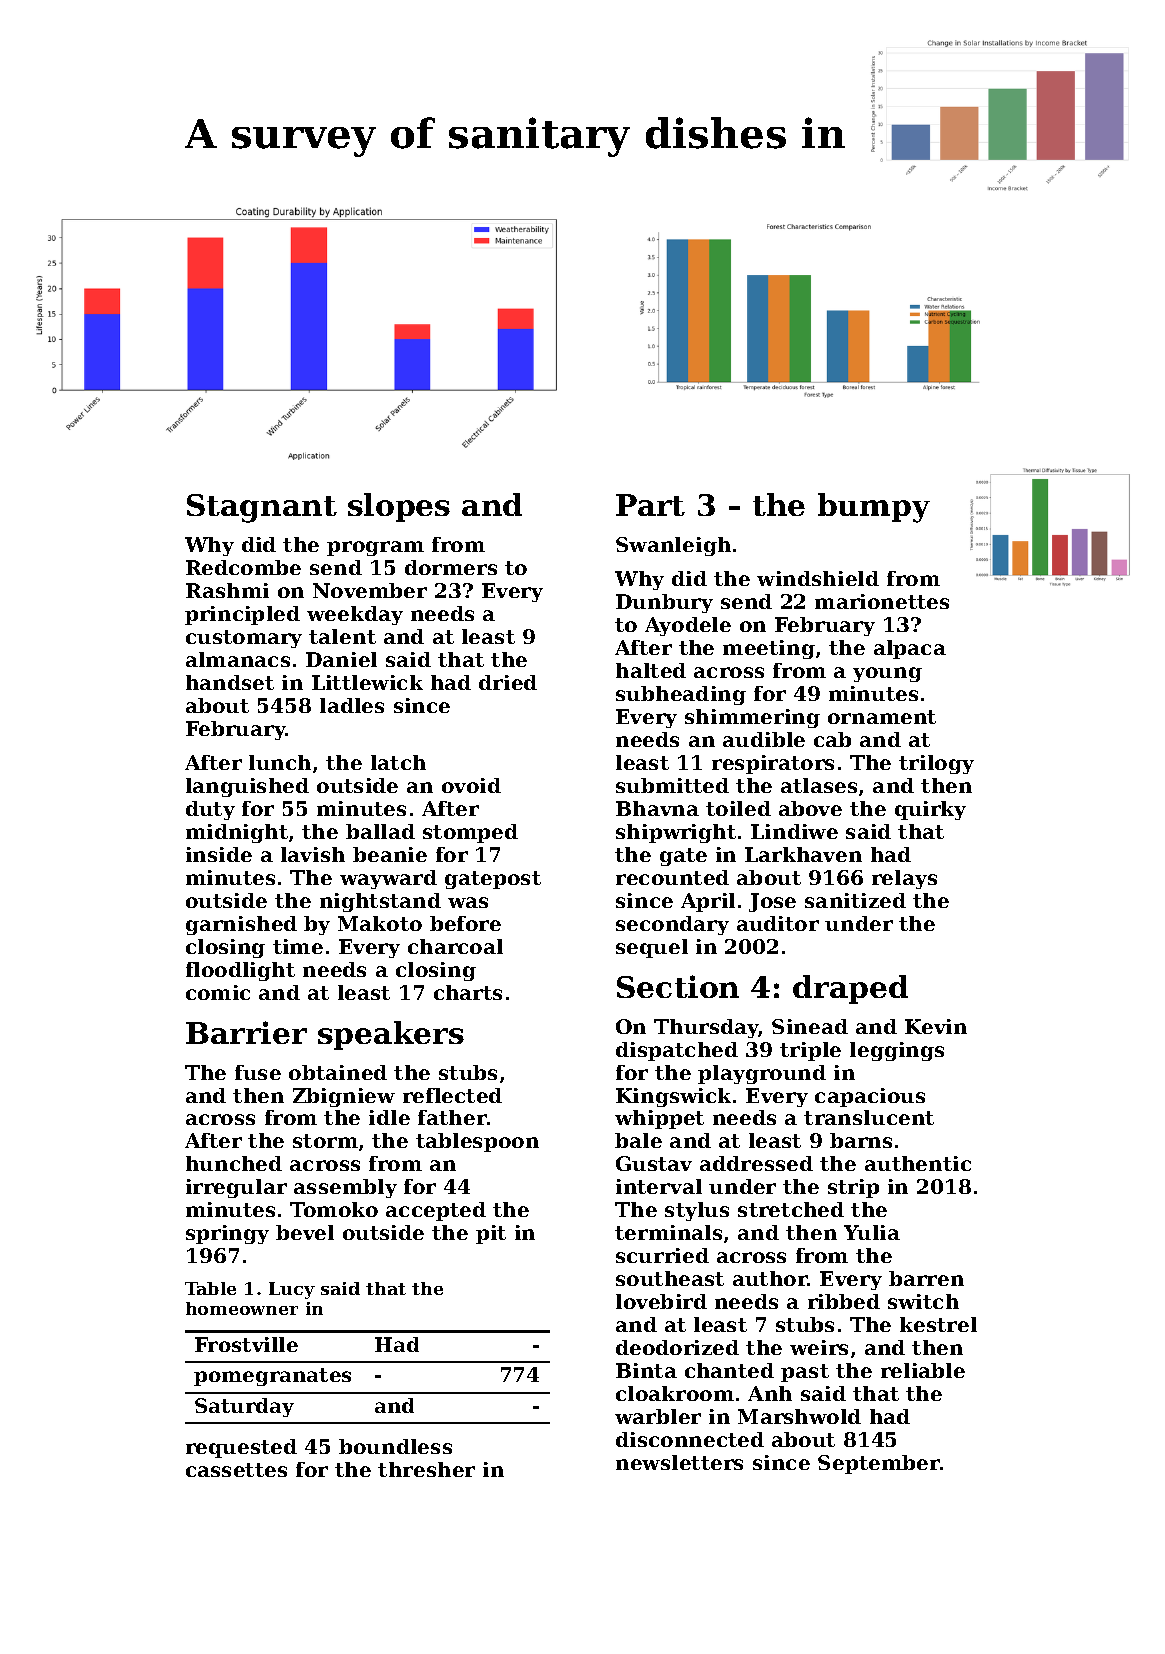 The height and width of the document is (1654, 1165). What do you see at coordinates (904, 879) in the document?
I see `relays` at bounding box center [904, 879].
